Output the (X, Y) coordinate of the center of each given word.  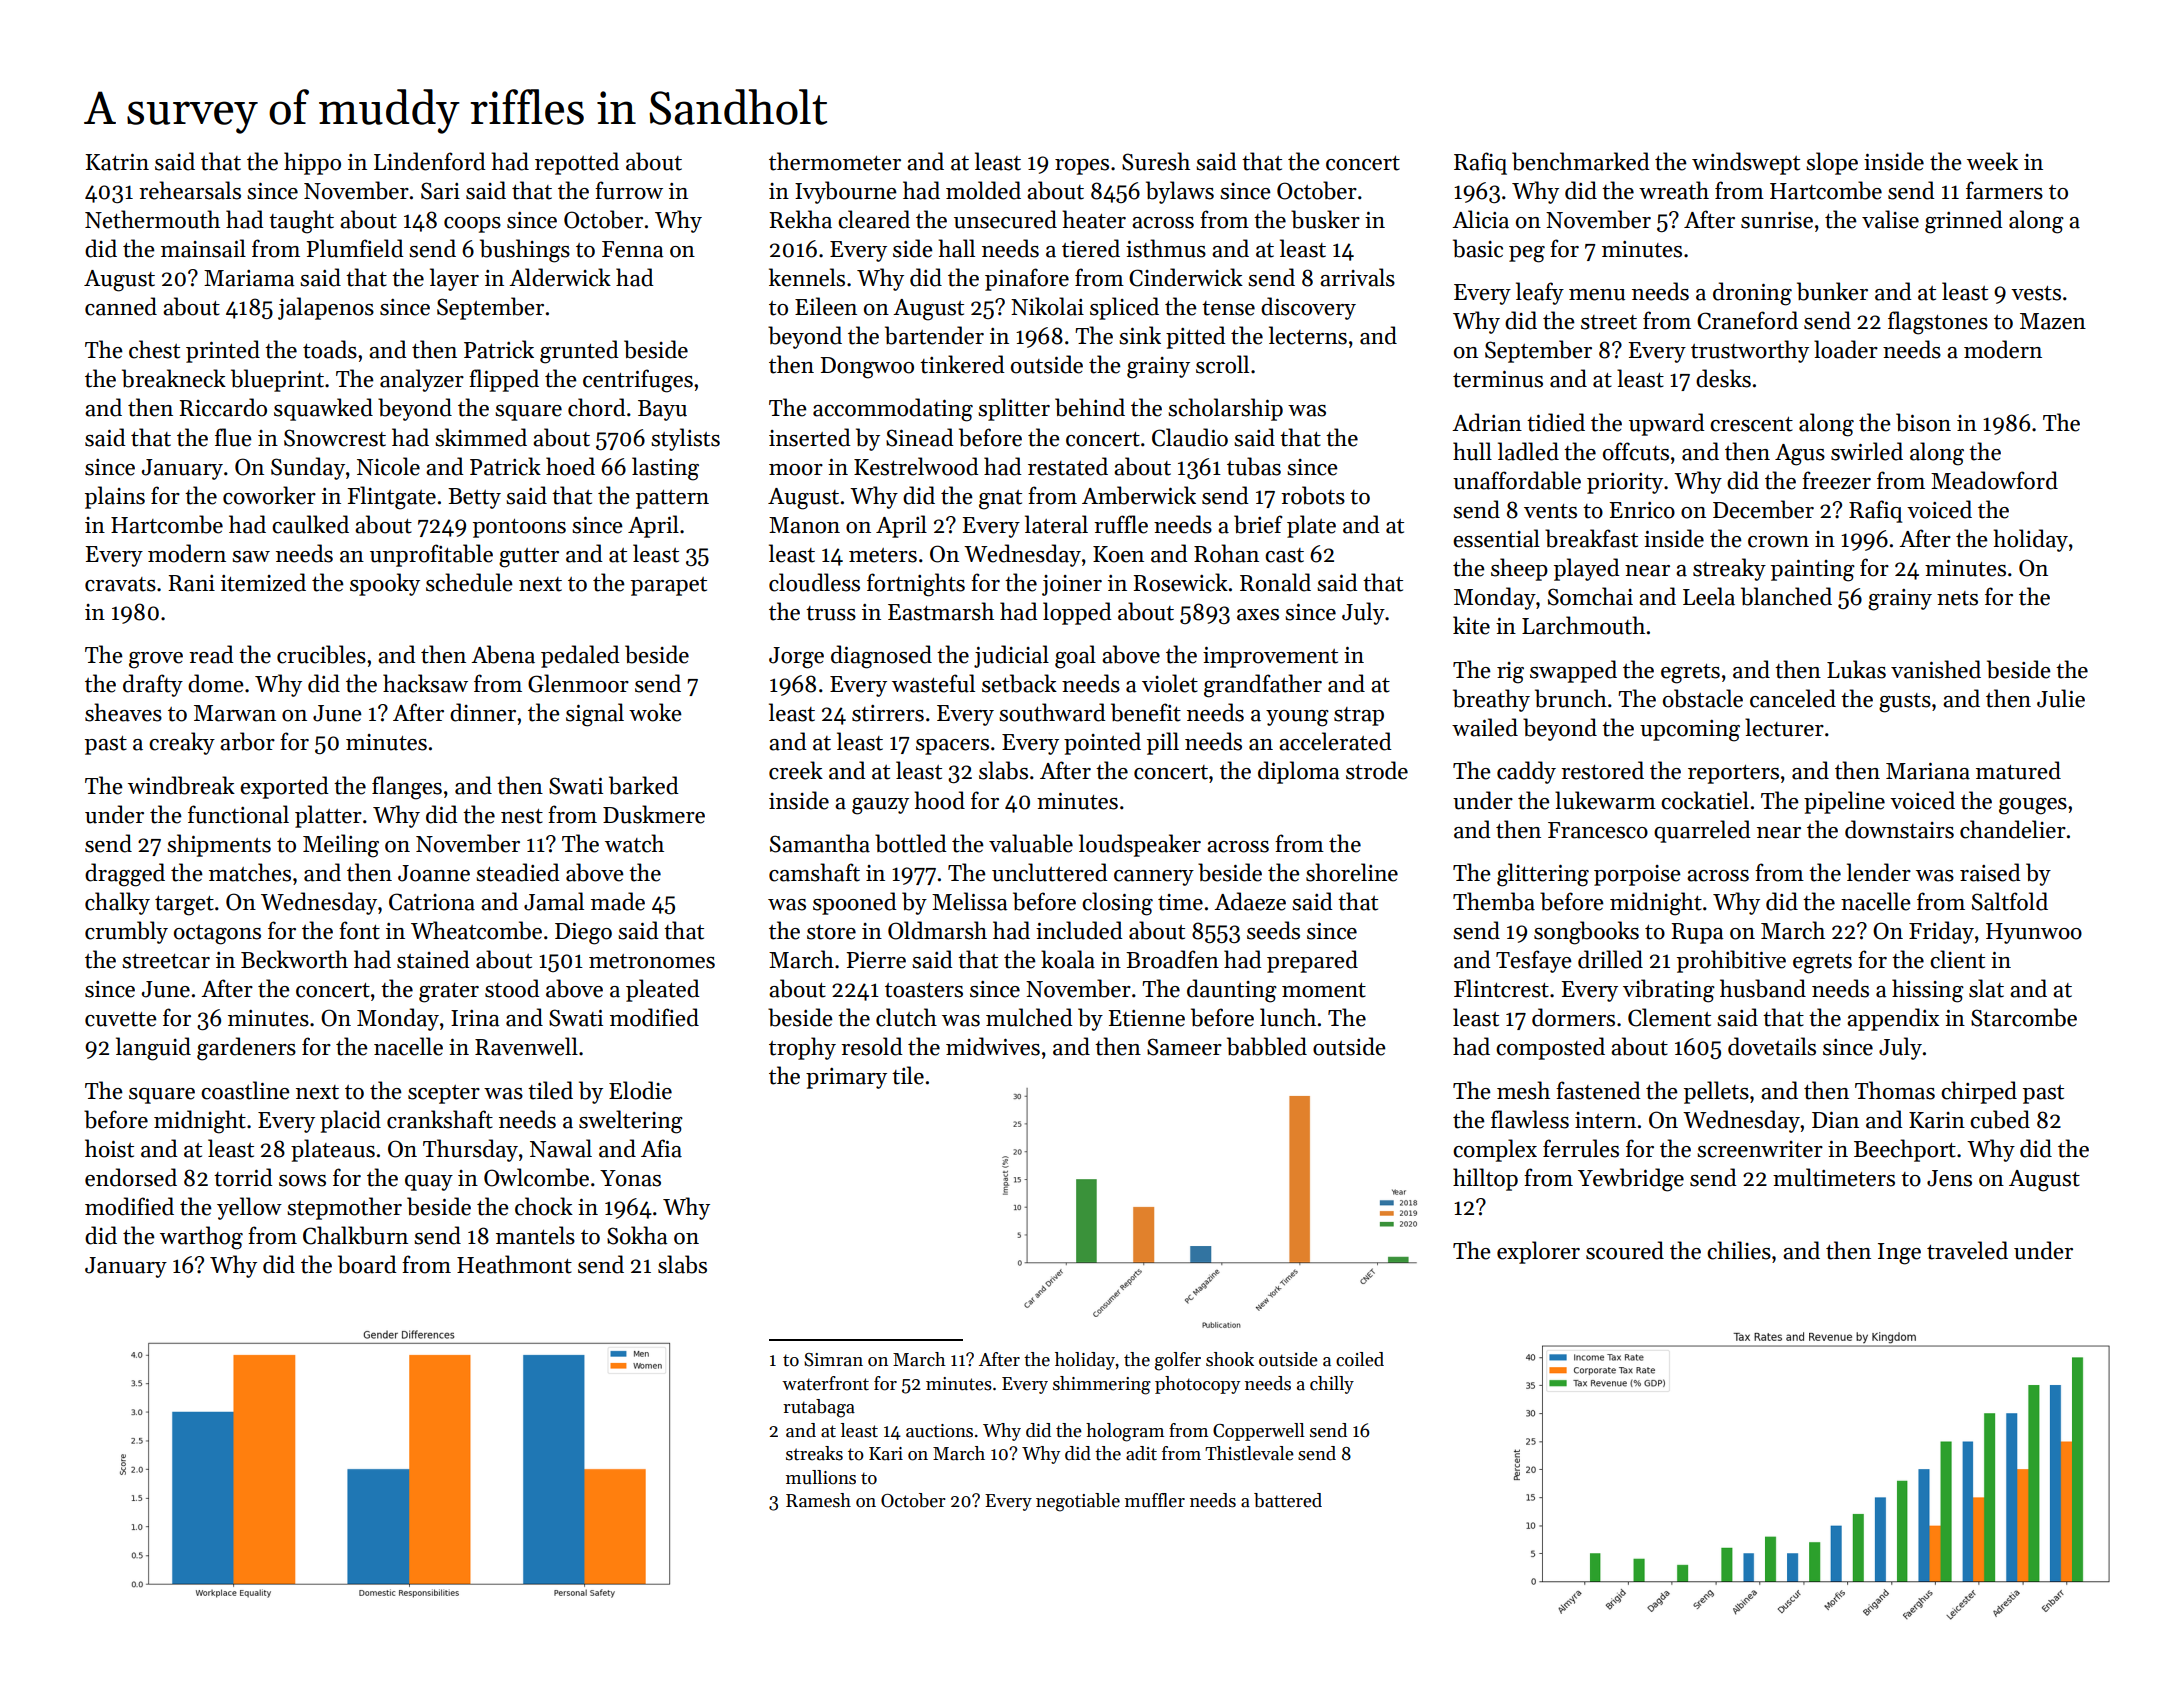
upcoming (1690, 731)
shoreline (1352, 872)
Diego (583, 934)
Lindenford (430, 161)
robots (1313, 495)
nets (1957, 598)
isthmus (1166, 248)
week (1992, 161)
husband (1763, 988)
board (367, 1264)
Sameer (1184, 1047)
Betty (474, 498)
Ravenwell (526, 1046)
